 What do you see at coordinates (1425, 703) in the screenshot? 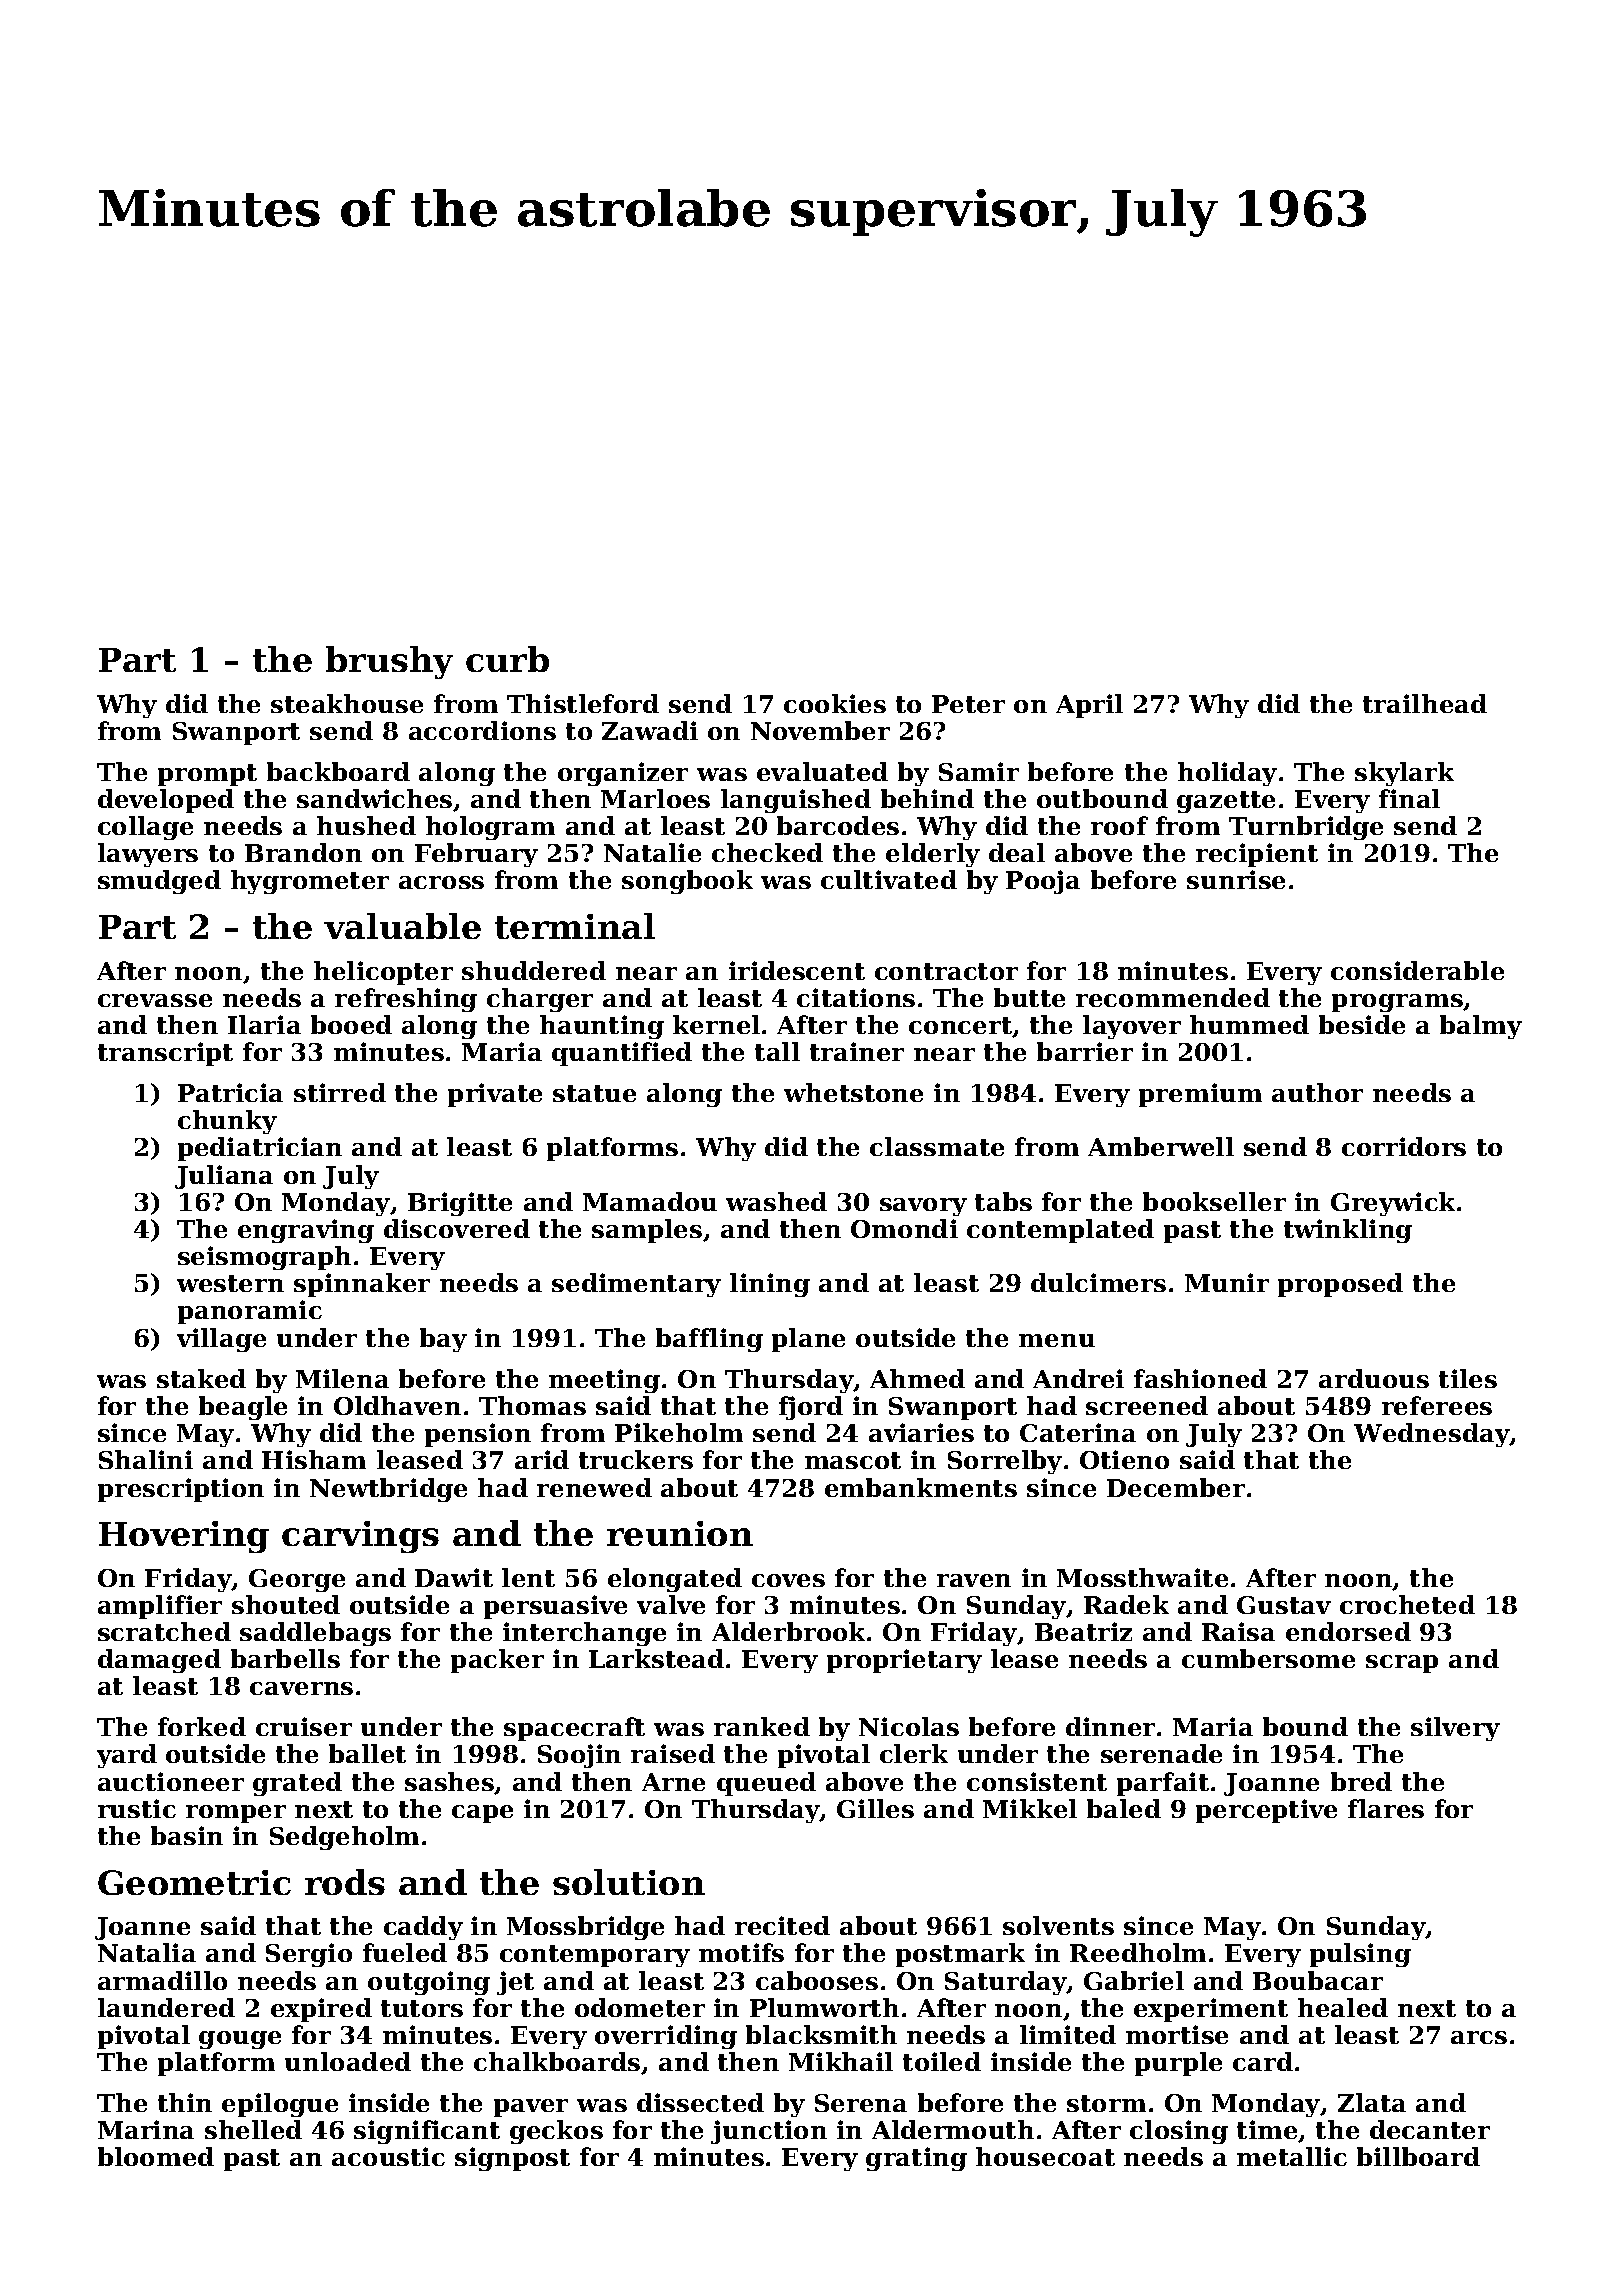
I see `trailhead` at bounding box center [1425, 703].
